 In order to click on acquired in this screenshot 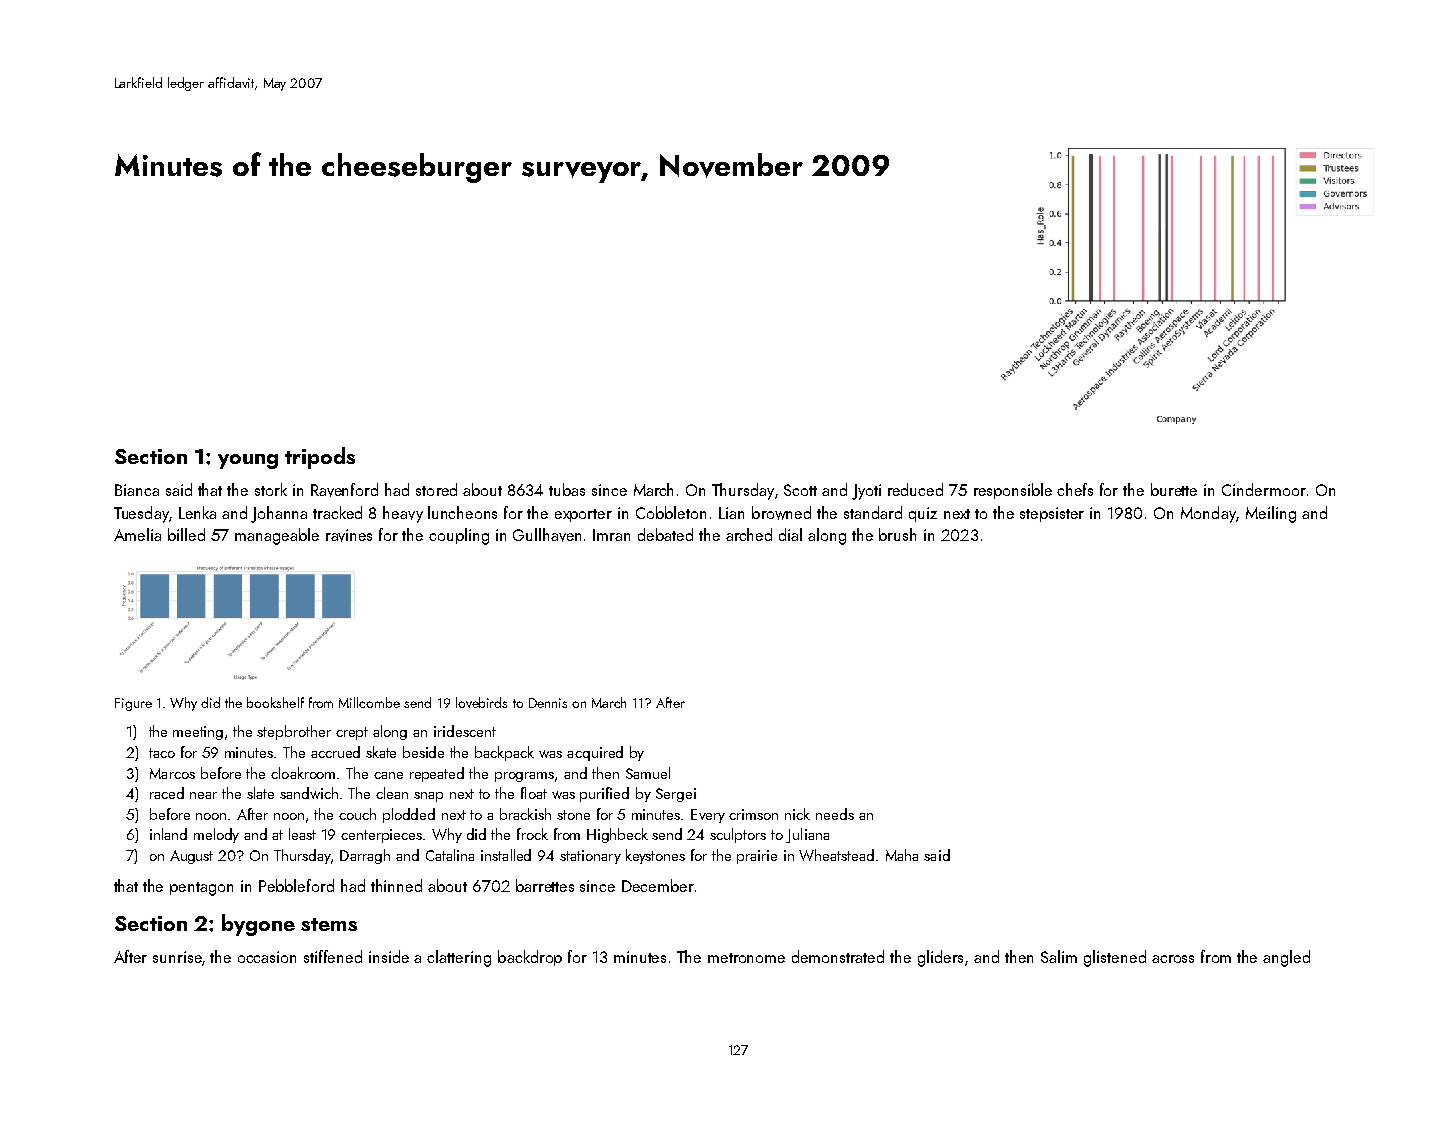, I will do `click(595, 753)`.
